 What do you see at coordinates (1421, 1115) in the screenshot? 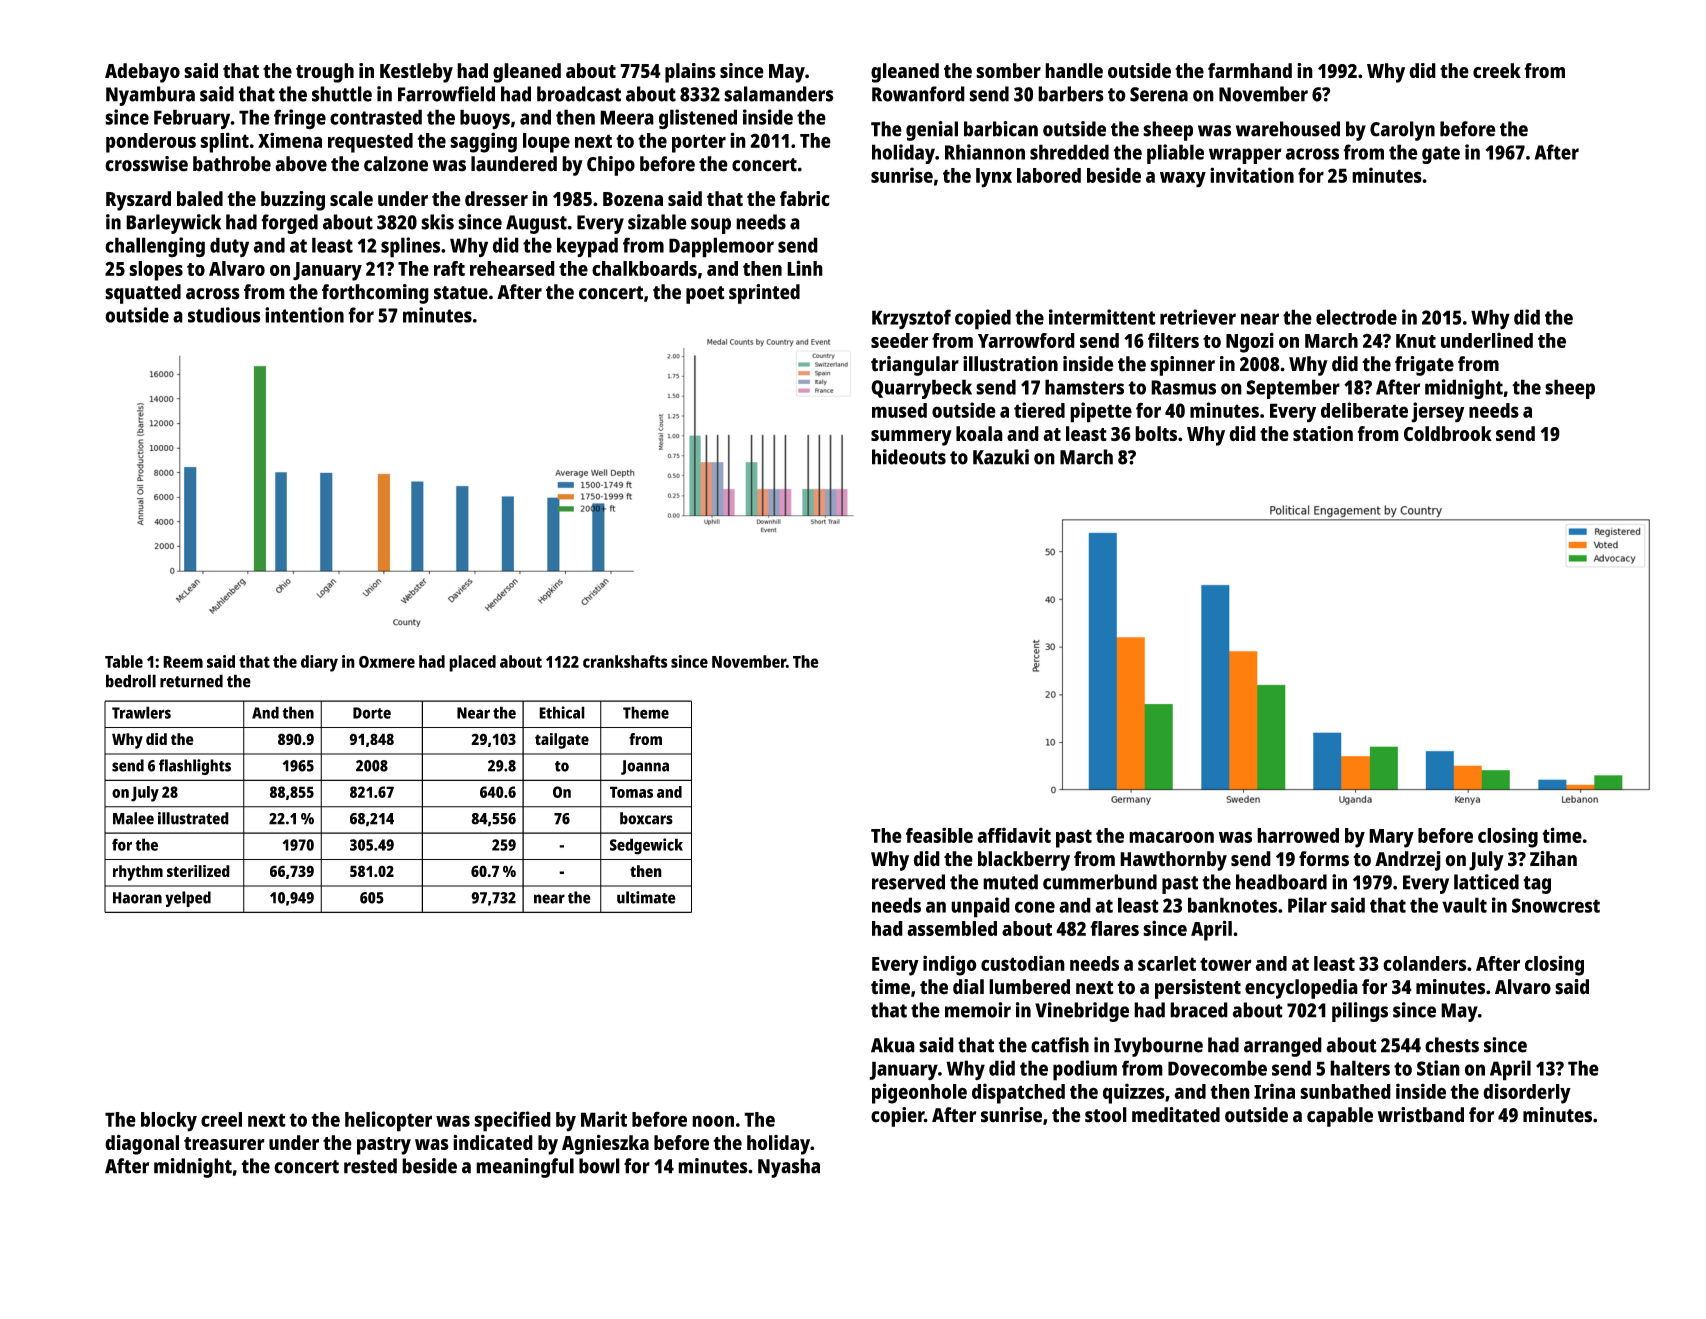
I see `wristband` at bounding box center [1421, 1115].
